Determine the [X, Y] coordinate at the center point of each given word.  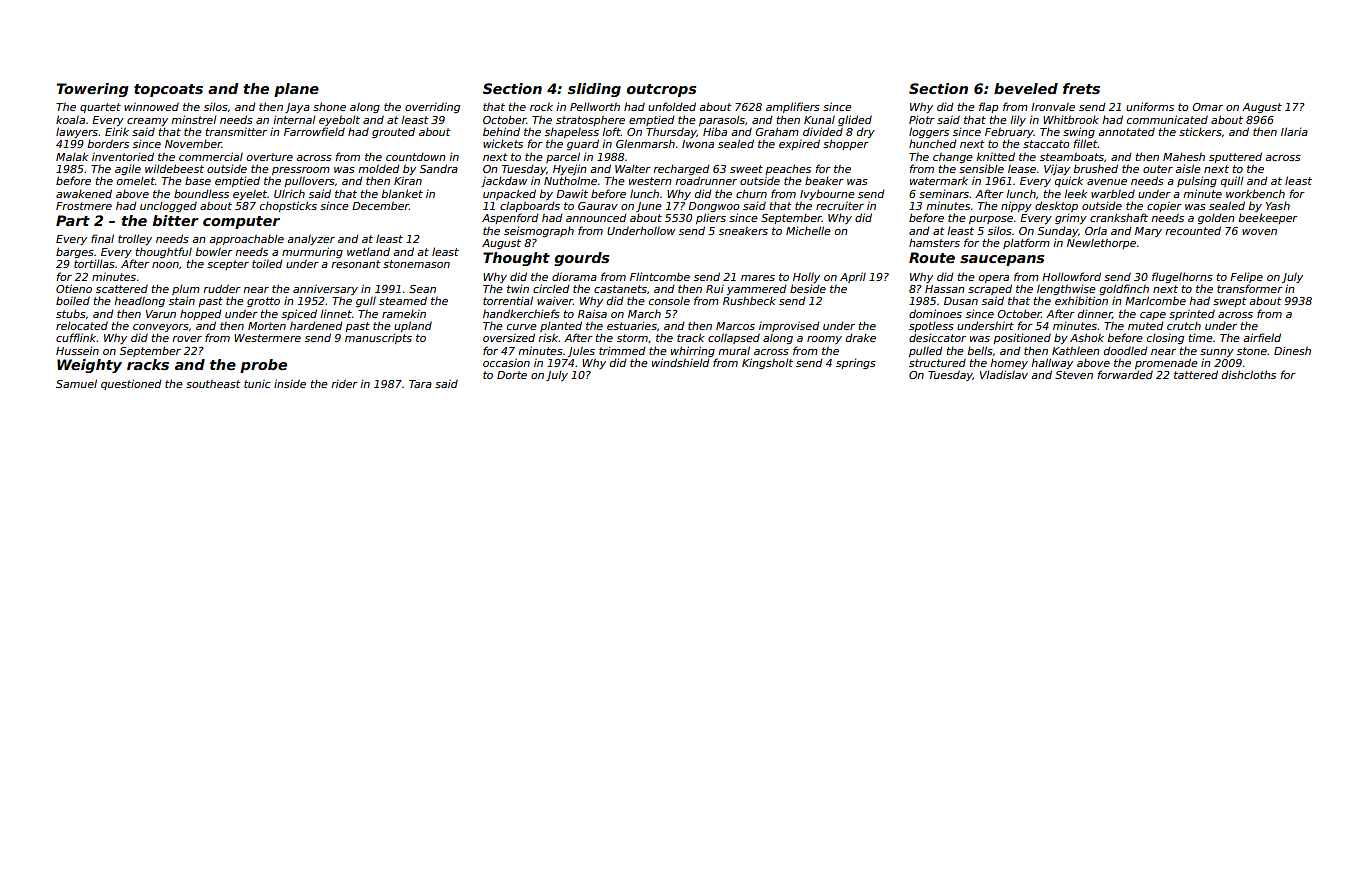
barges [75, 252]
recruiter [840, 206]
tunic [257, 384]
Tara [420, 384]
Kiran [408, 180]
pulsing [1197, 181]
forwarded [1125, 374]
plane [296, 90]
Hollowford [1071, 276]
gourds [581, 259]
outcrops [661, 90]
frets [1081, 88]
